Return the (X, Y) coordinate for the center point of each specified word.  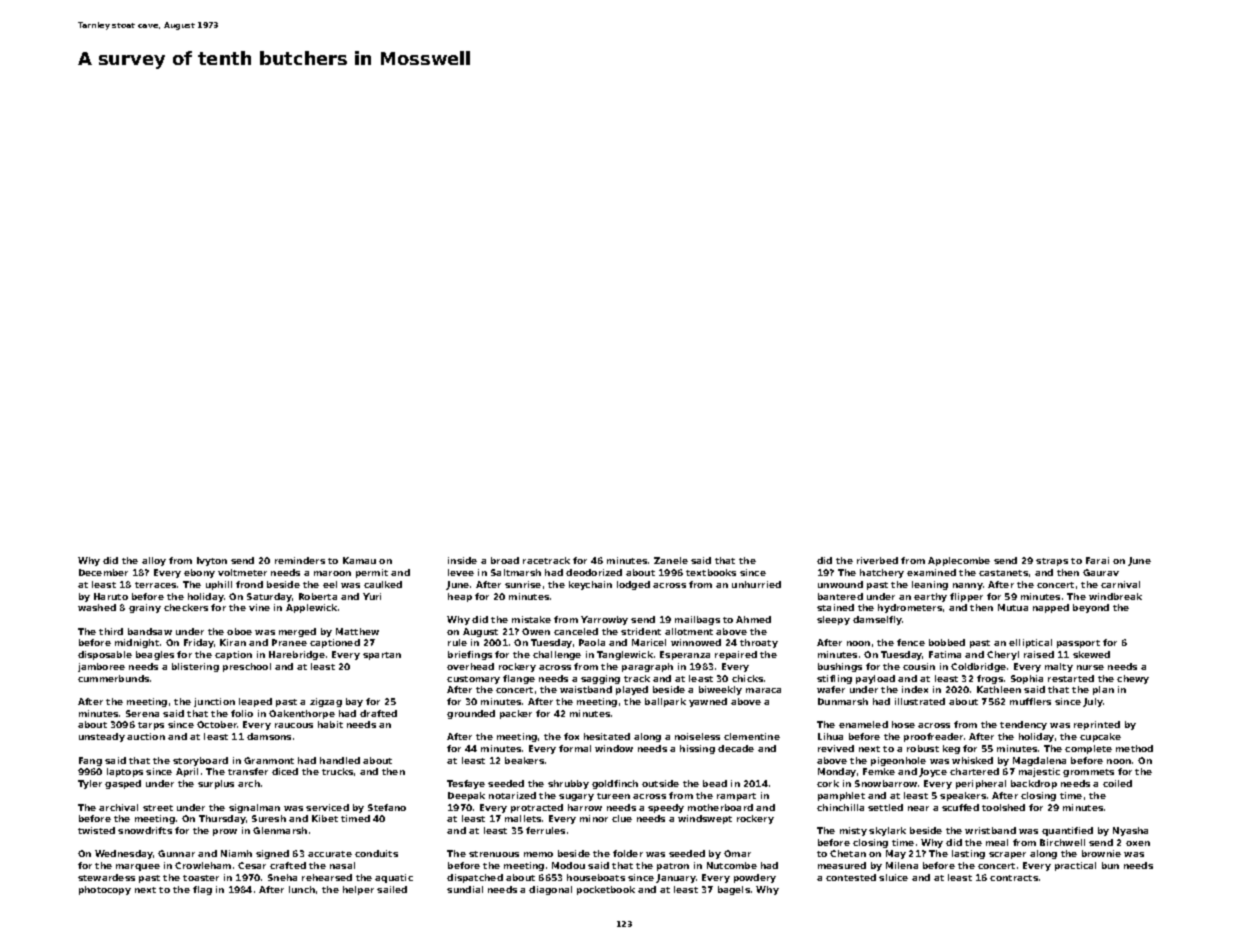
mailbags (697, 620)
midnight (137, 643)
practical (1075, 866)
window (614, 748)
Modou (568, 865)
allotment (689, 631)
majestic (1039, 772)
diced (285, 771)
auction (146, 736)
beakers (524, 760)
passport (1078, 644)
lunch (302, 889)
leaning (930, 585)
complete (1088, 749)
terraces (155, 585)
